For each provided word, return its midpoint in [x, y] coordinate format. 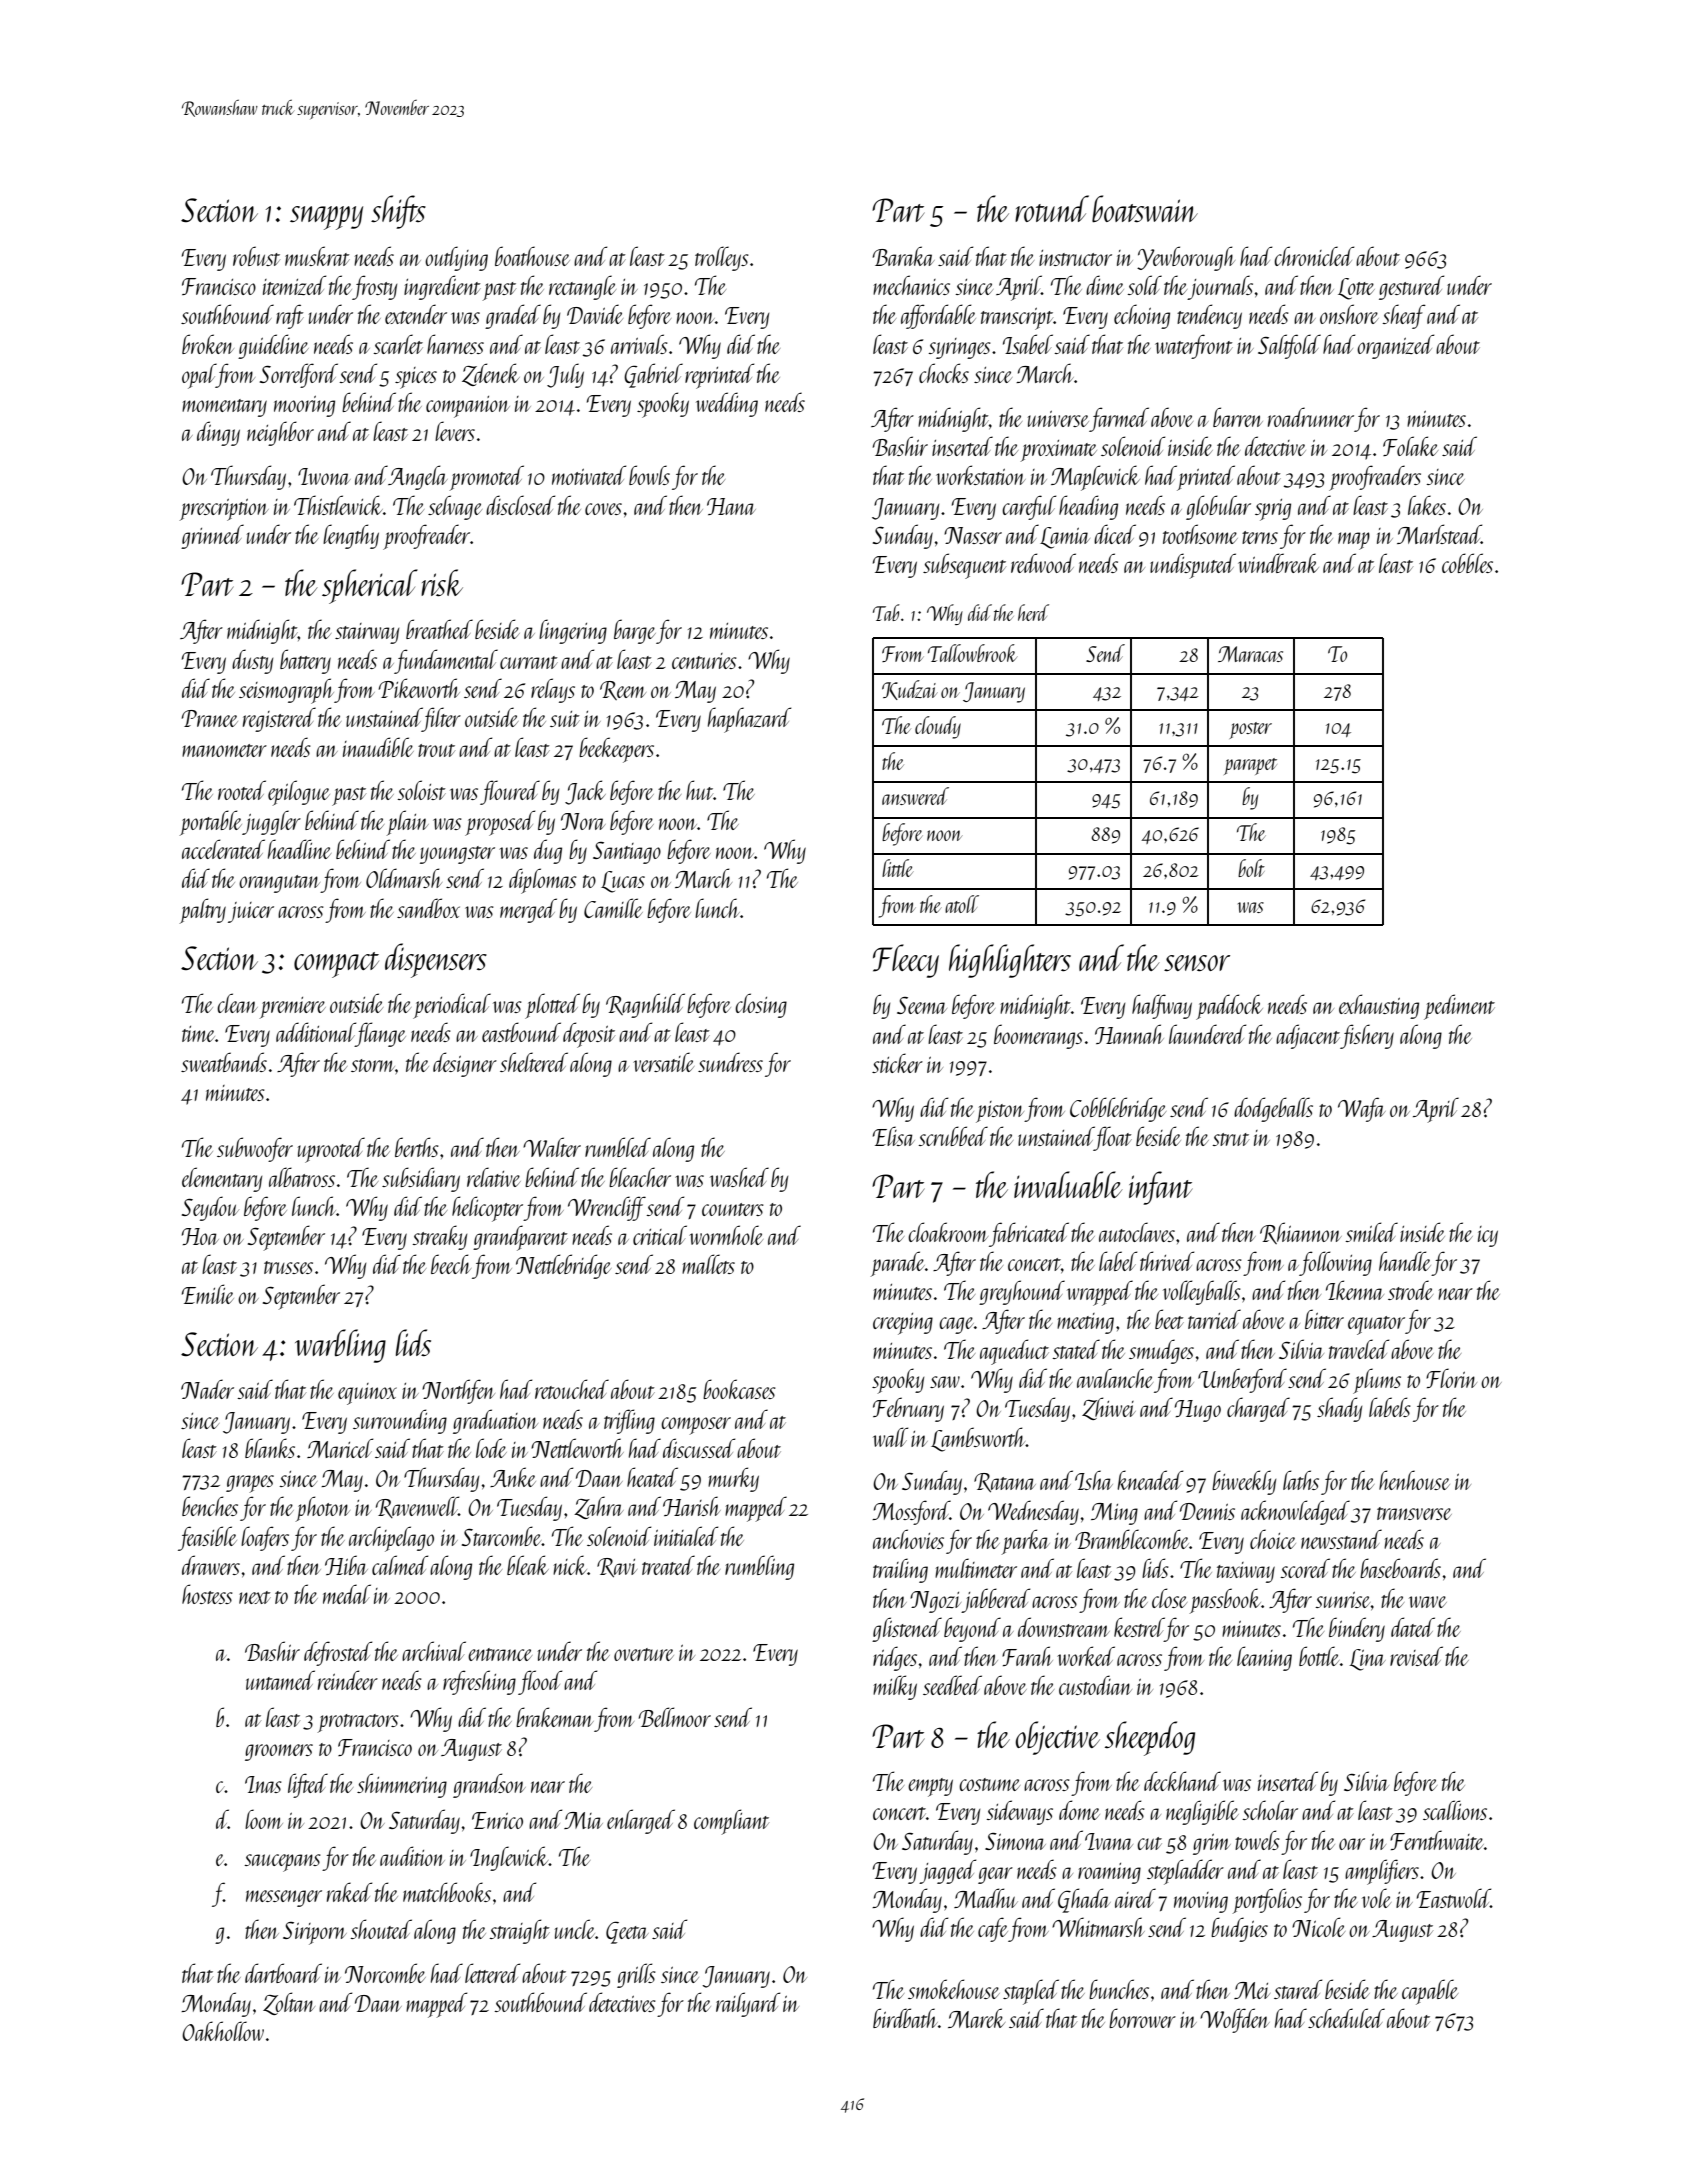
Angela [418, 477]
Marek [976, 2018]
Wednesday [1033, 1512]
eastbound [521, 1032]
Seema [922, 1005]
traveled [1359, 1349]
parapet [1250, 766]
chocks [944, 373]
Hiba [346, 1565]
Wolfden [1235, 2020]
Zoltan [289, 2003]
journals [1220, 287]
